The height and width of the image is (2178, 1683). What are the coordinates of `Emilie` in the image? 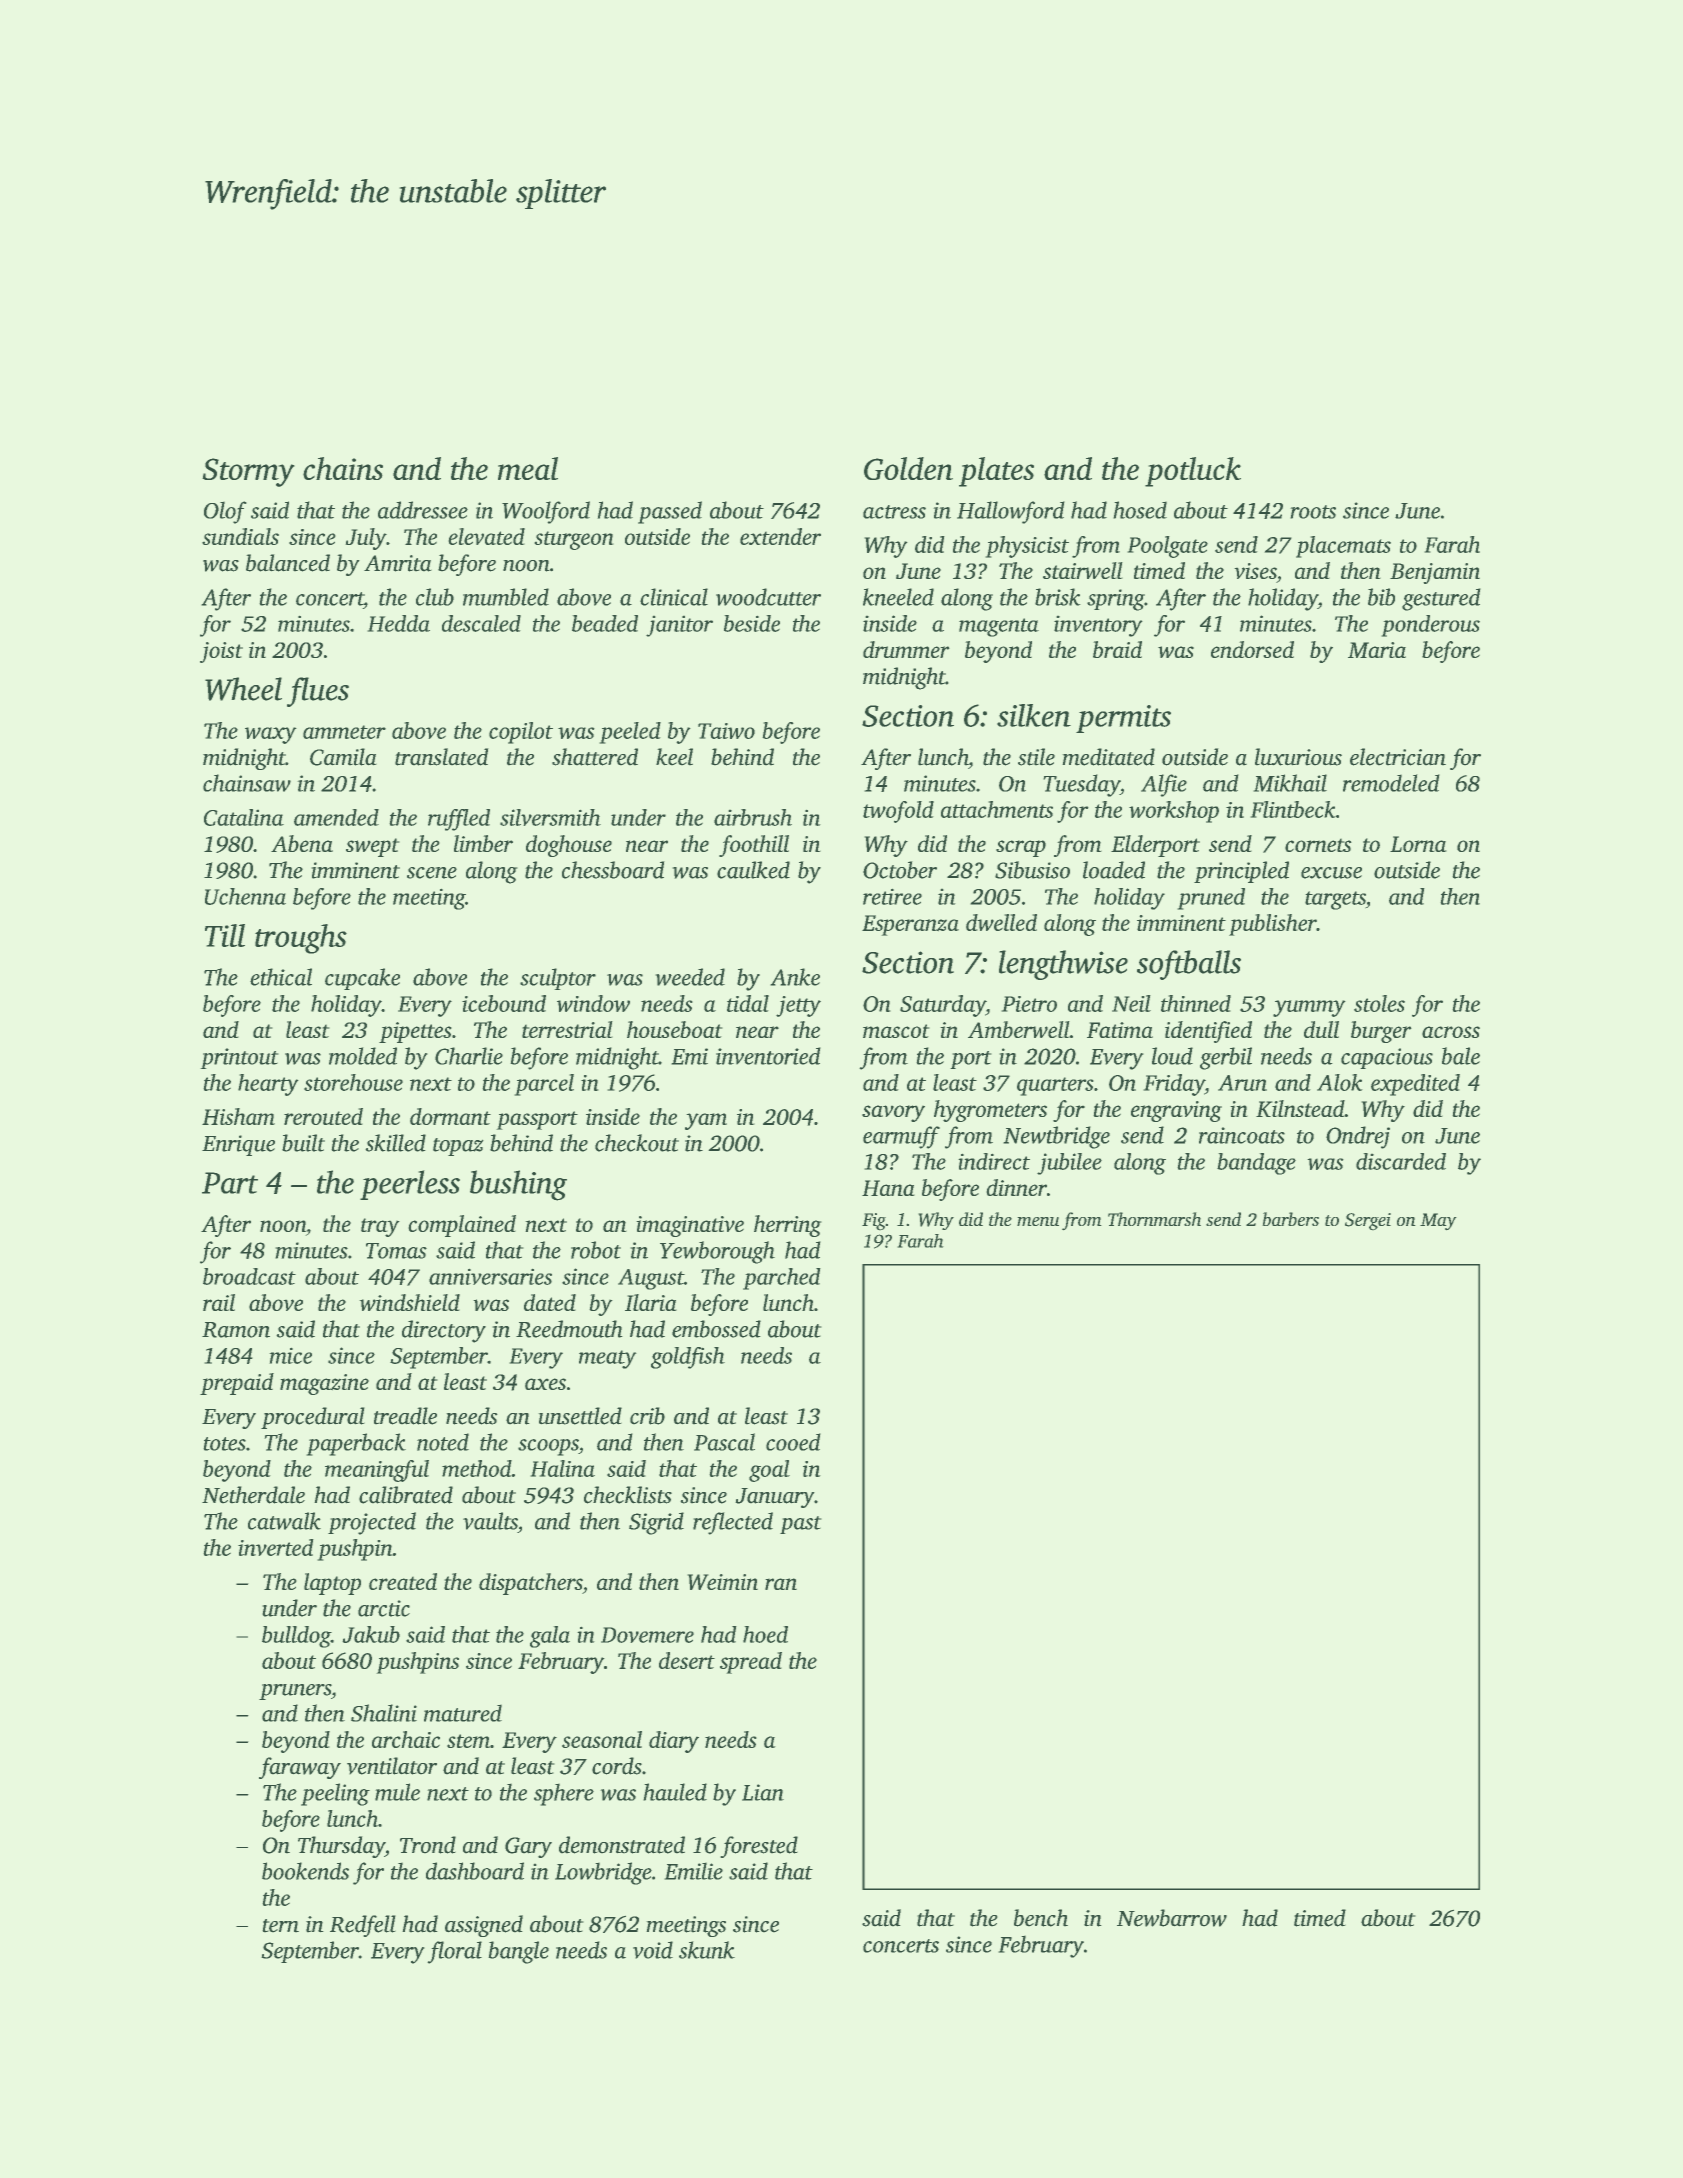 It's located at (694, 1871).
